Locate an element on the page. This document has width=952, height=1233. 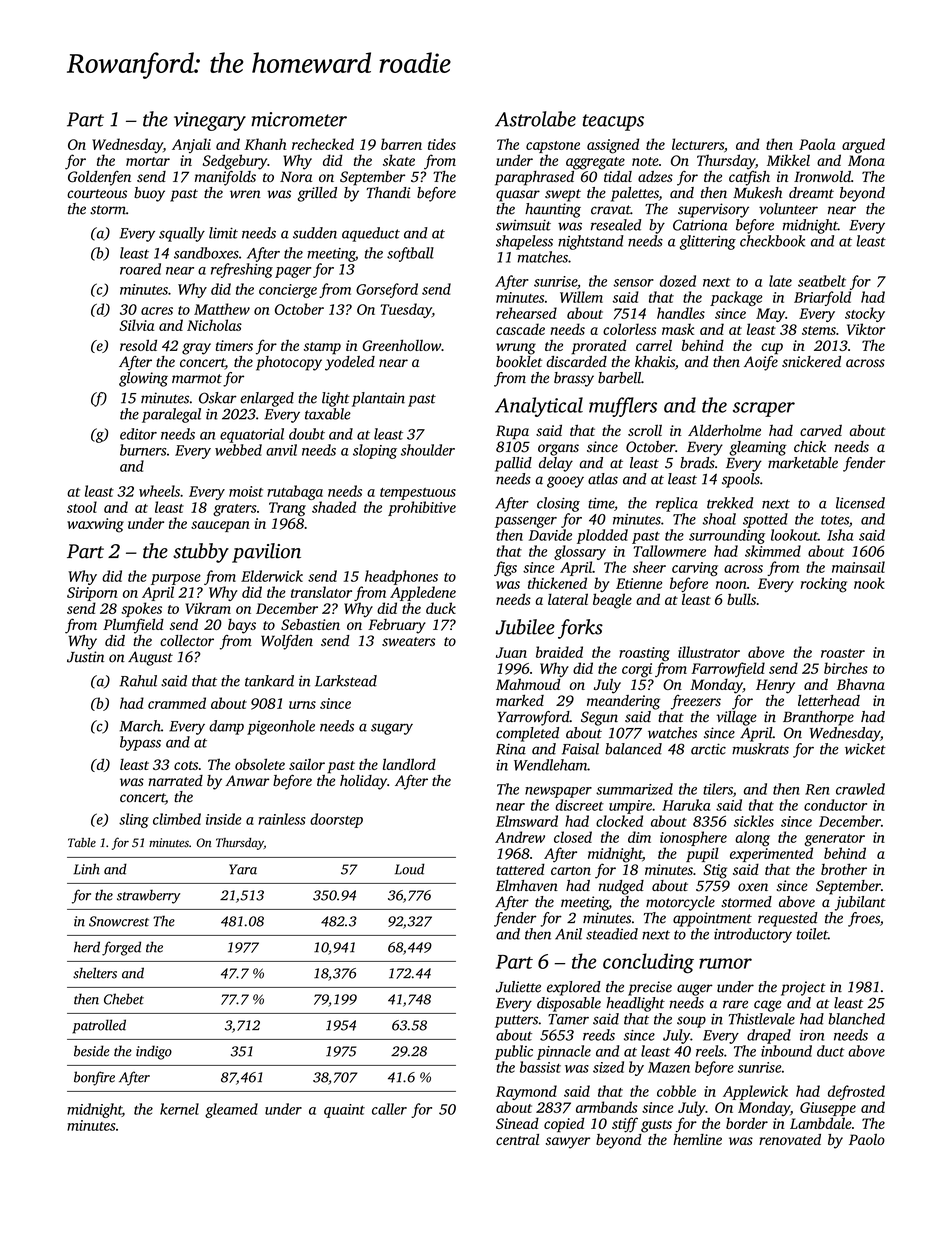
tankard is located at coordinates (269, 681).
